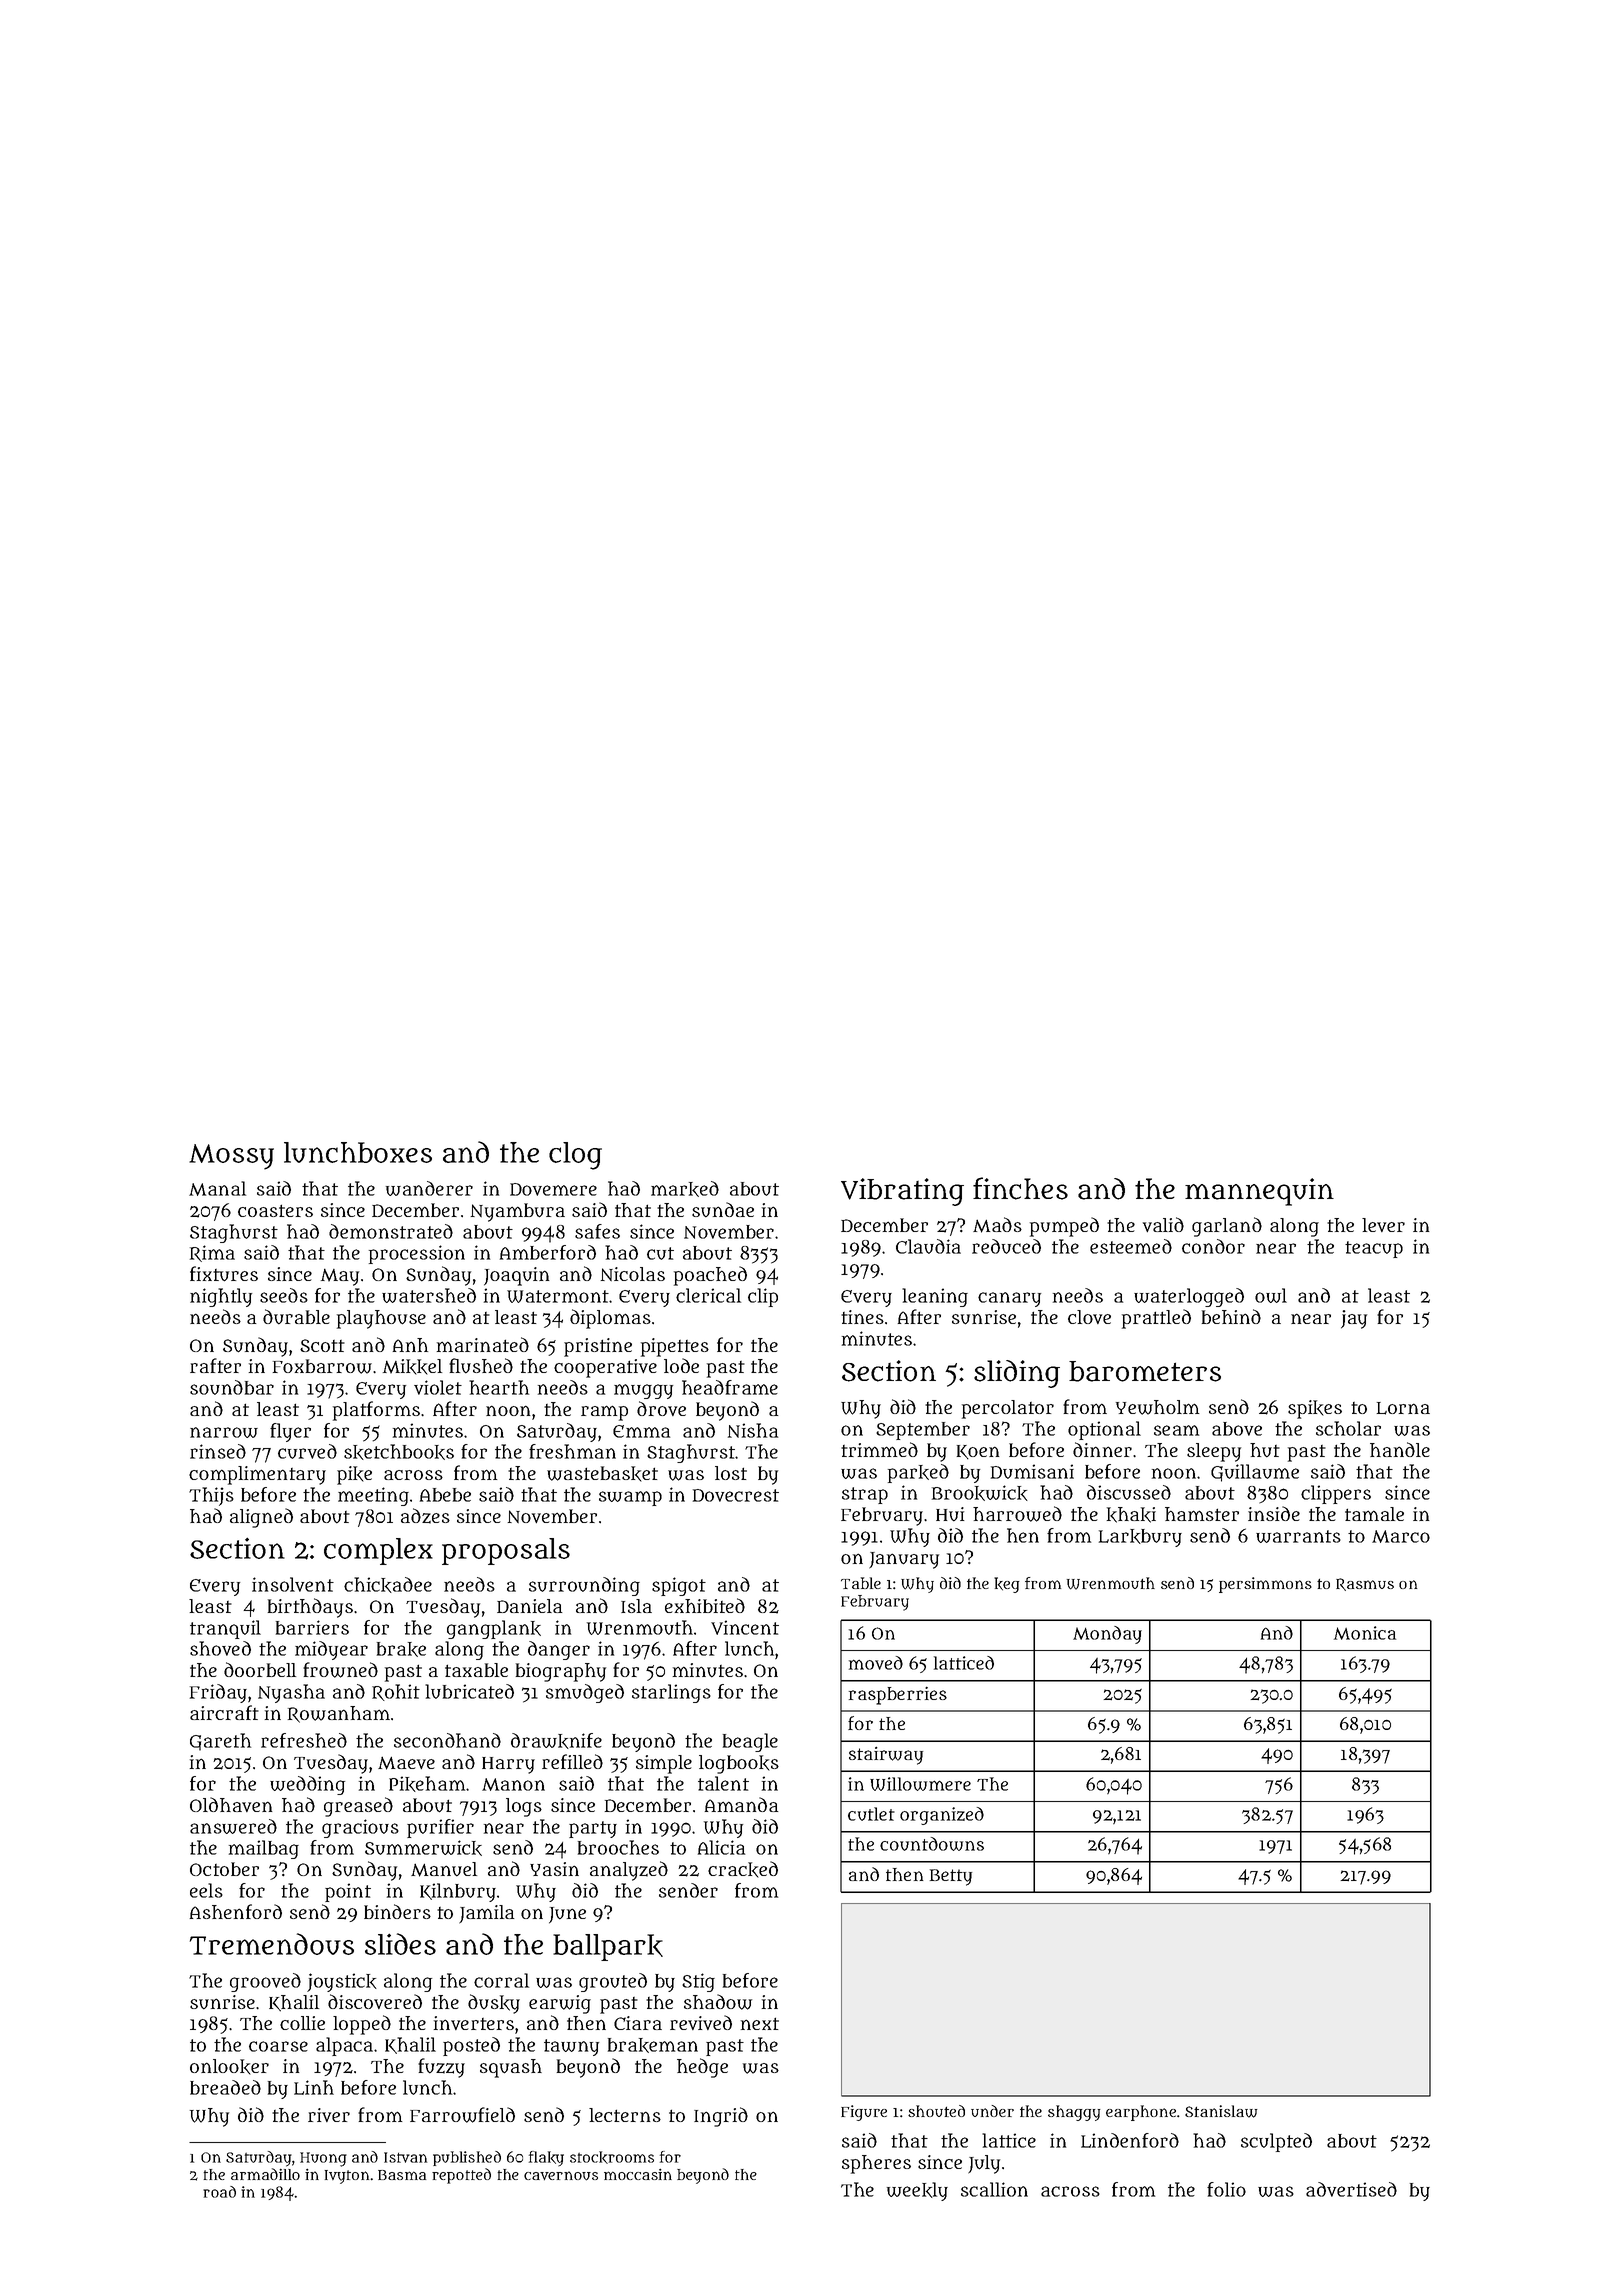  What do you see at coordinates (1259, 1192) in the document?
I see `mannequin` at bounding box center [1259, 1192].
